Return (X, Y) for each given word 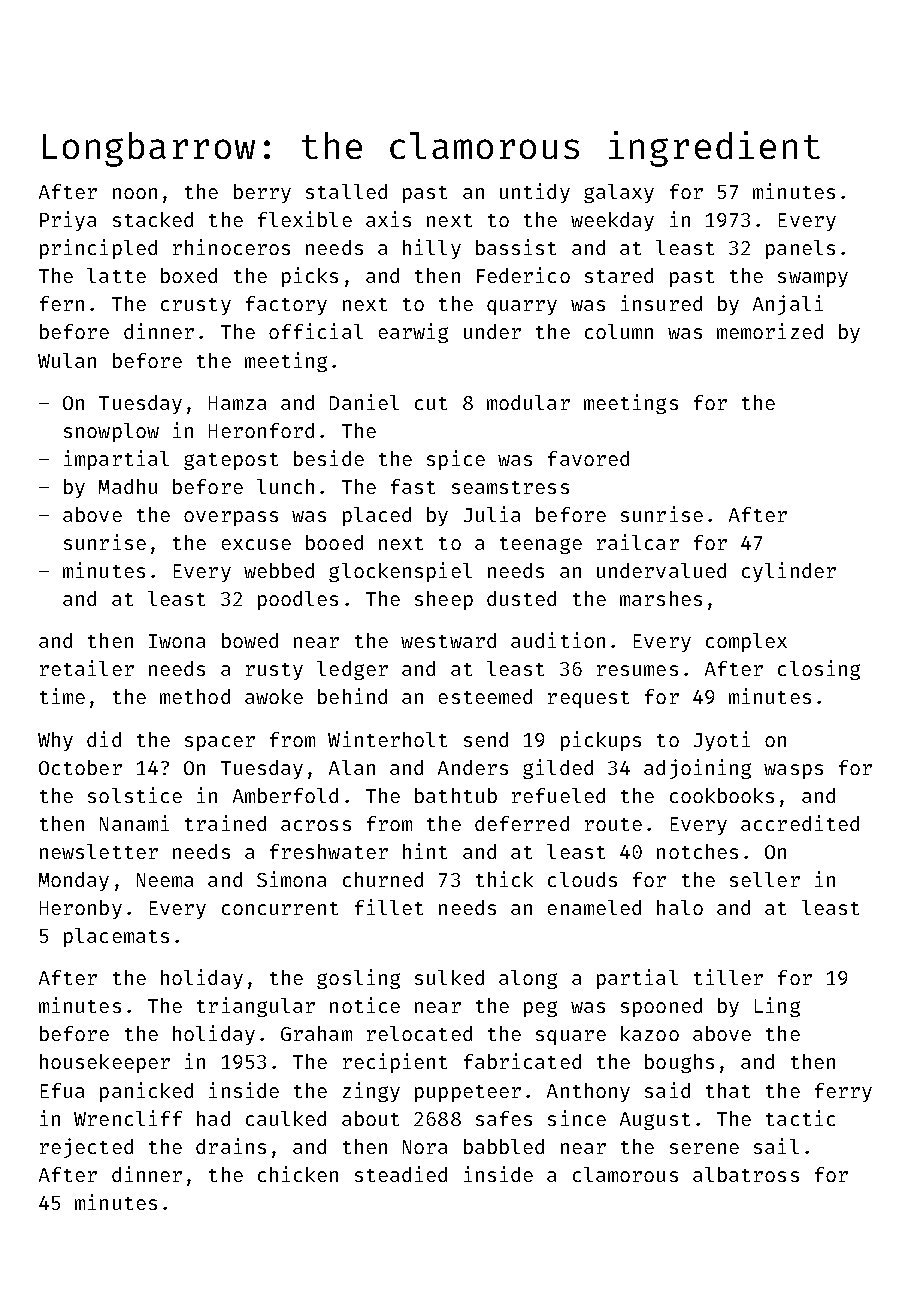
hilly (432, 249)
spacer (220, 743)
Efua (62, 1090)
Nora (425, 1147)
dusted (521, 598)
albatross (746, 1174)
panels (800, 249)
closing (819, 670)
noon (135, 193)
